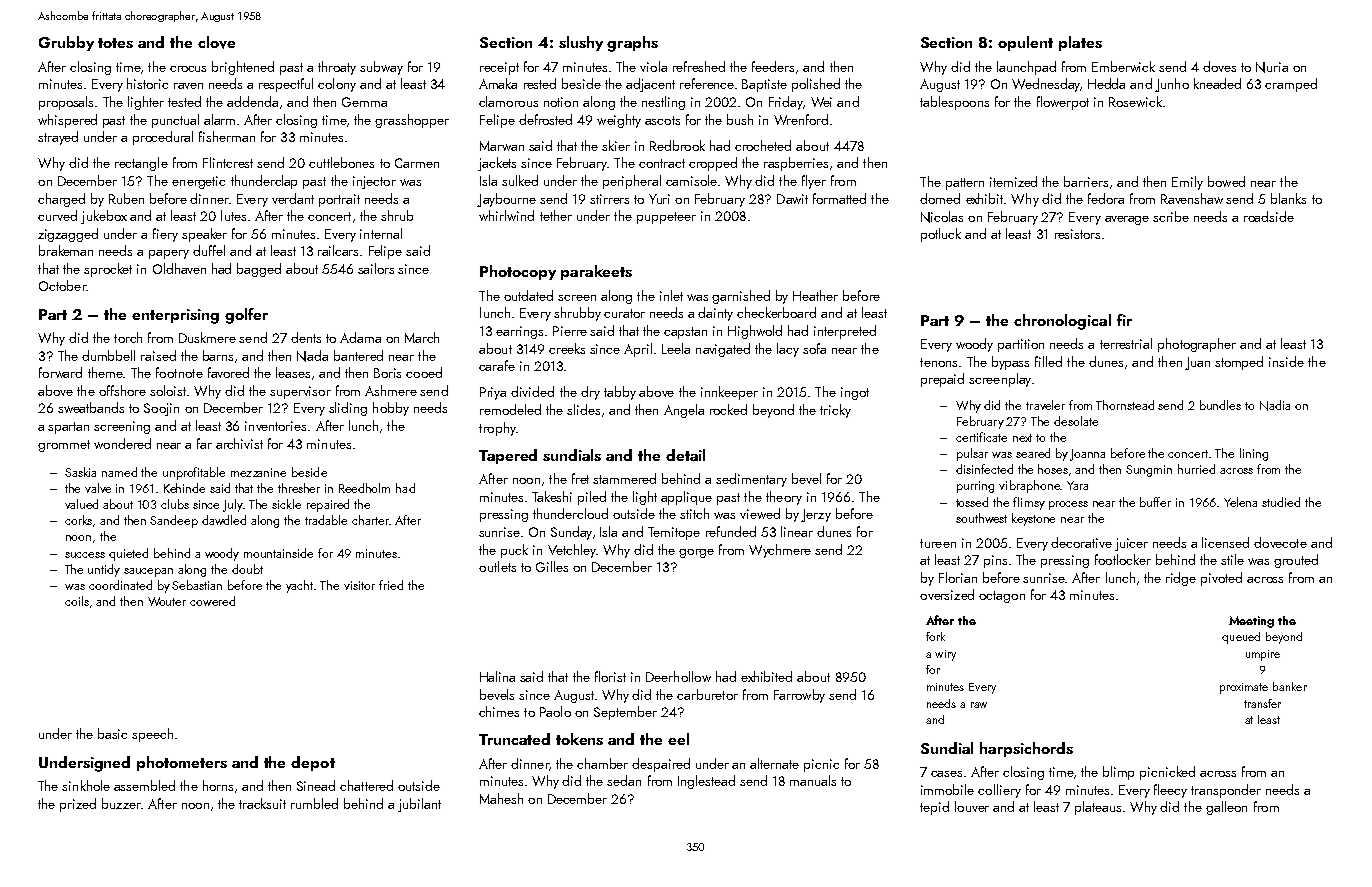  I want to click on juicer, so click(1131, 544).
